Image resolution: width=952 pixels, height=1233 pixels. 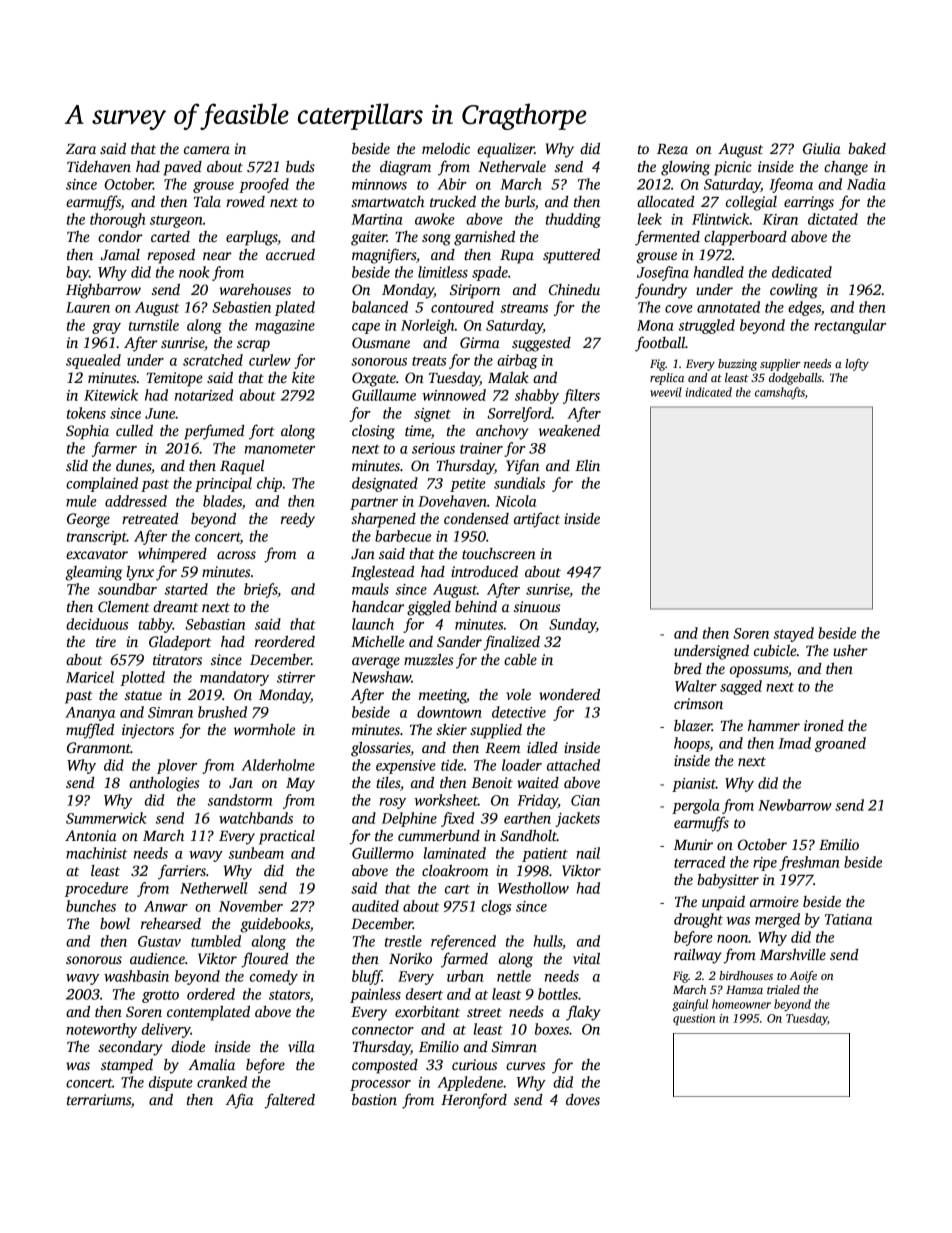 What do you see at coordinates (518, 694) in the page?
I see `vole` at bounding box center [518, 694].
